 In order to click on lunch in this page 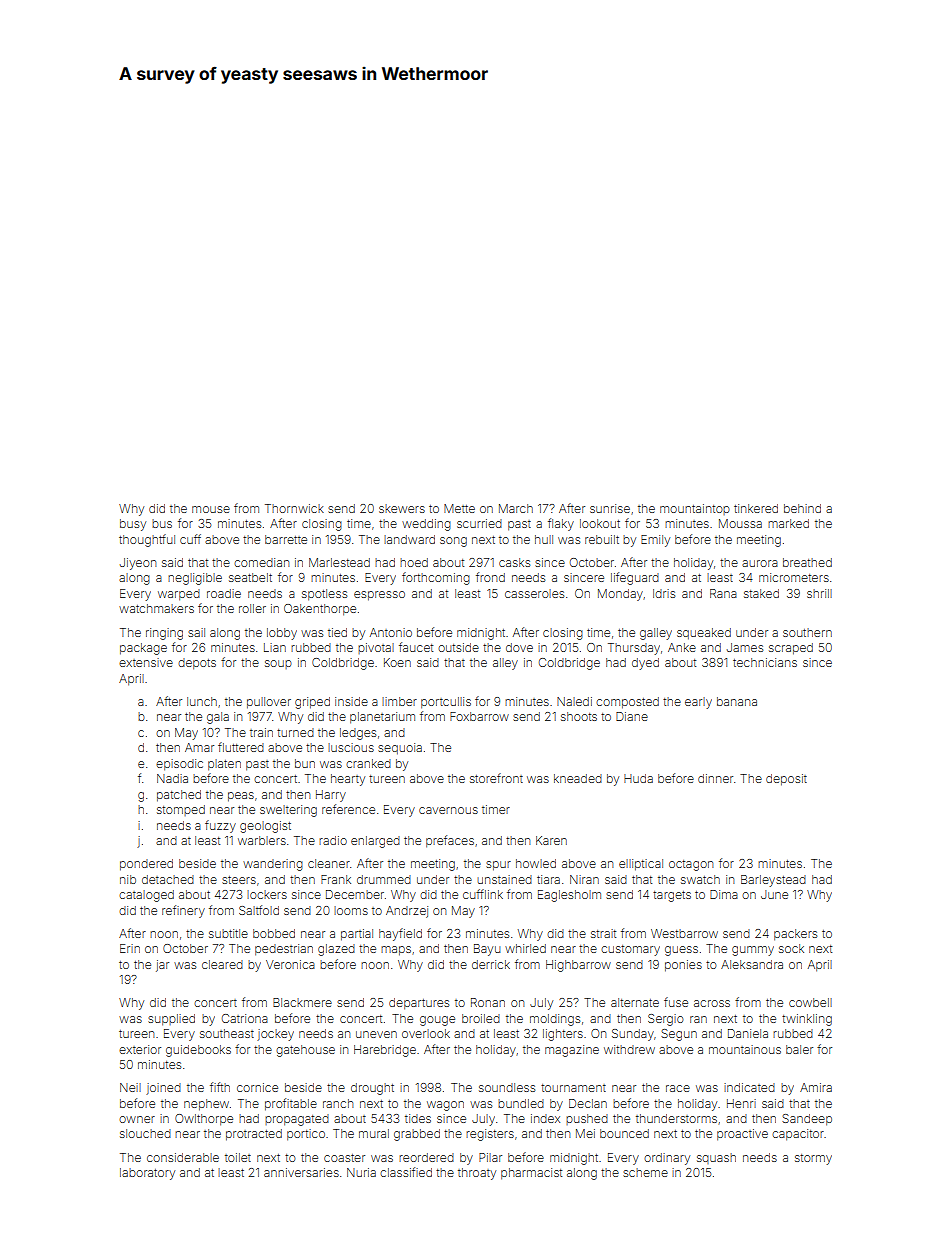, I will do `click(202, 701)`.
